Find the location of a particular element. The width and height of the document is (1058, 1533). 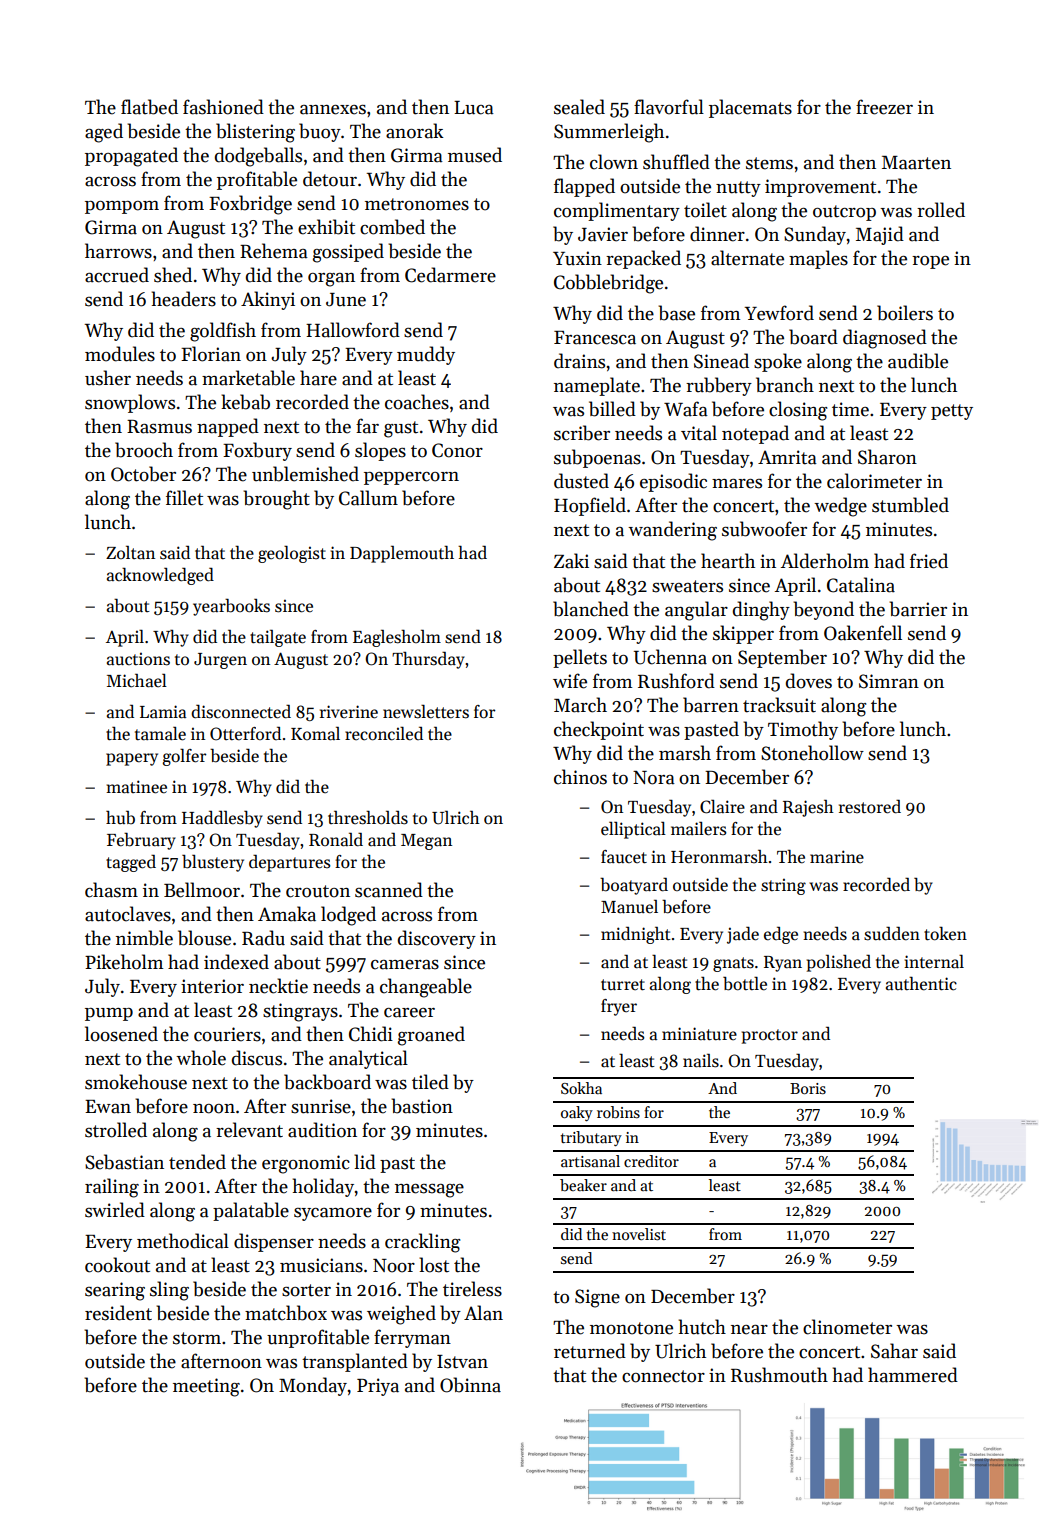

crackling is located at coordinates (422, 1243).
